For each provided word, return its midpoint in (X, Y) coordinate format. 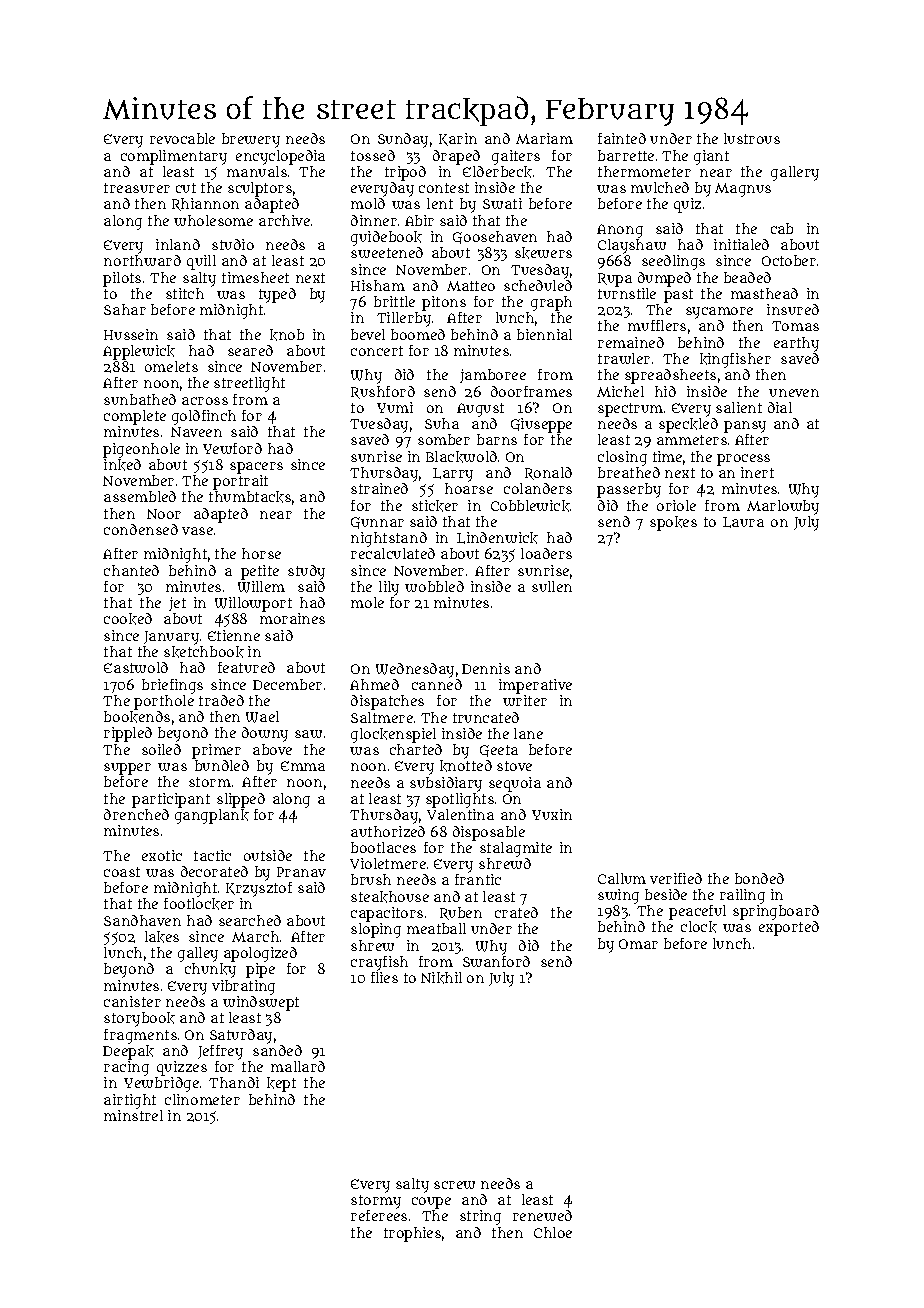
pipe (260, 970)
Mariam (544, 138)
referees (379, 1215)
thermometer (644, 171)
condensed (141, 529)
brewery (251, 140)
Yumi (395, 407)
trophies (412, 1234)
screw (454, 1185)
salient (739, 407)
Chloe (553, 1232)
